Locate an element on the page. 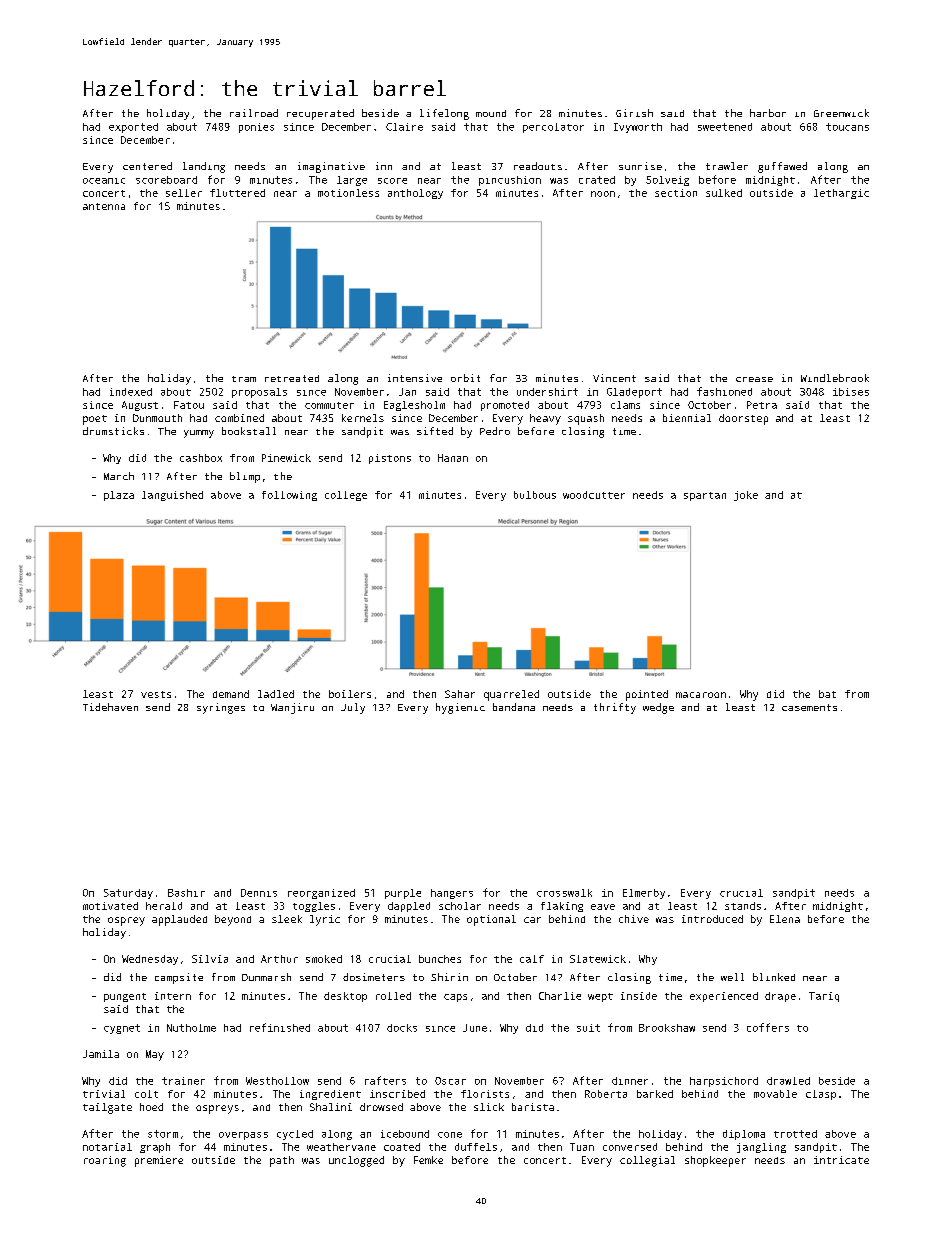 The height and width of the document is (1233, 952). Claire is located at coordinates (404, 127).
